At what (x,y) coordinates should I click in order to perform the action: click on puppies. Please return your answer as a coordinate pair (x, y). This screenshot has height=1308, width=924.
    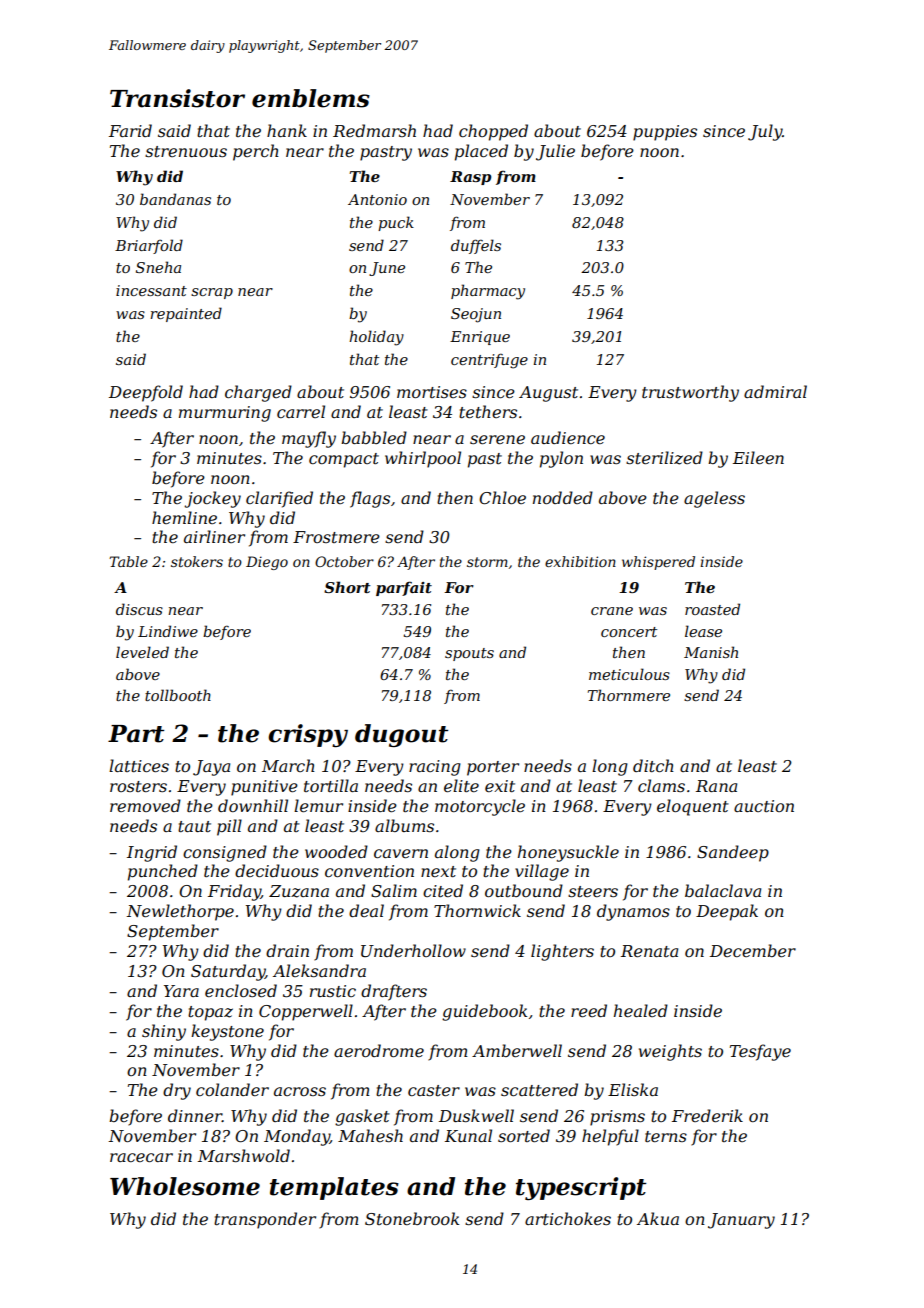
    Looking at the image, I should click on (665, 133).
